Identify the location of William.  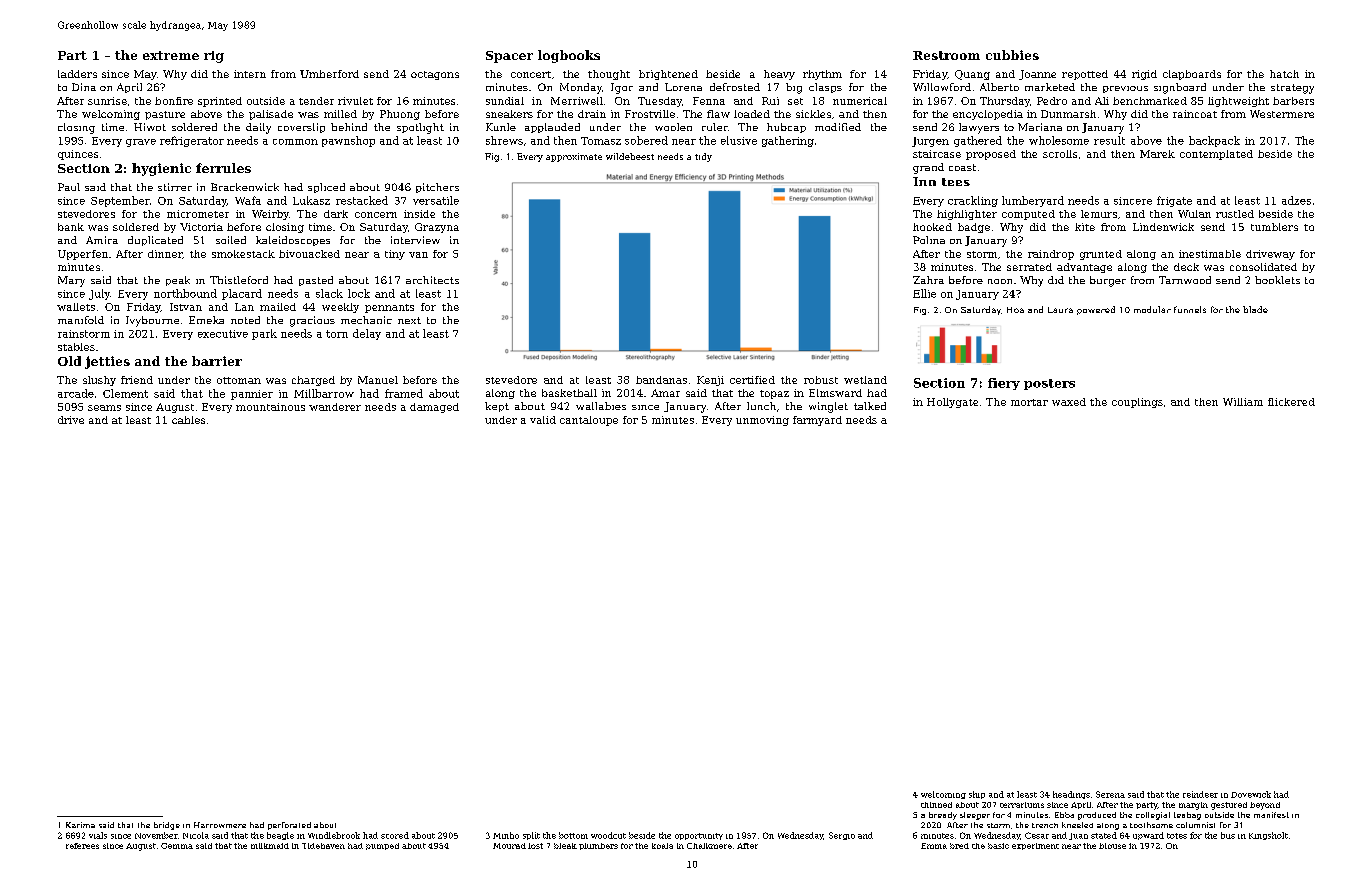
(1243, 402).
